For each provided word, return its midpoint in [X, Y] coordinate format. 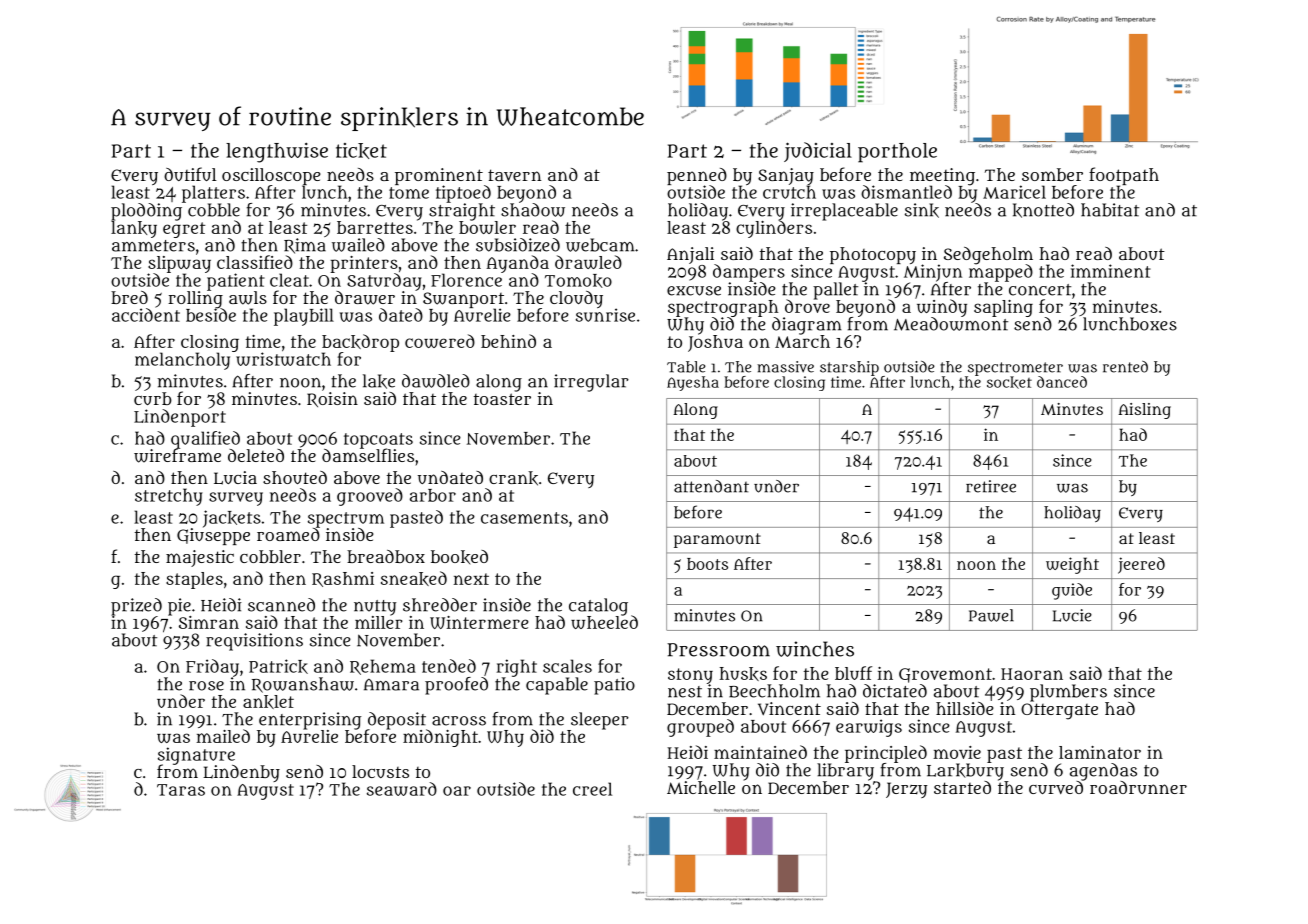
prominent [439, 176]
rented [1125, 367]
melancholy [182, 361]
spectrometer [1015, 369]
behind [508, 341]
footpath [1124, 176]
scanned [281, 605]
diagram [806, 326]
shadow [533, 210]
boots [707, 564]
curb [153, 398]
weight [1072, 565]
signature [196, 756]
